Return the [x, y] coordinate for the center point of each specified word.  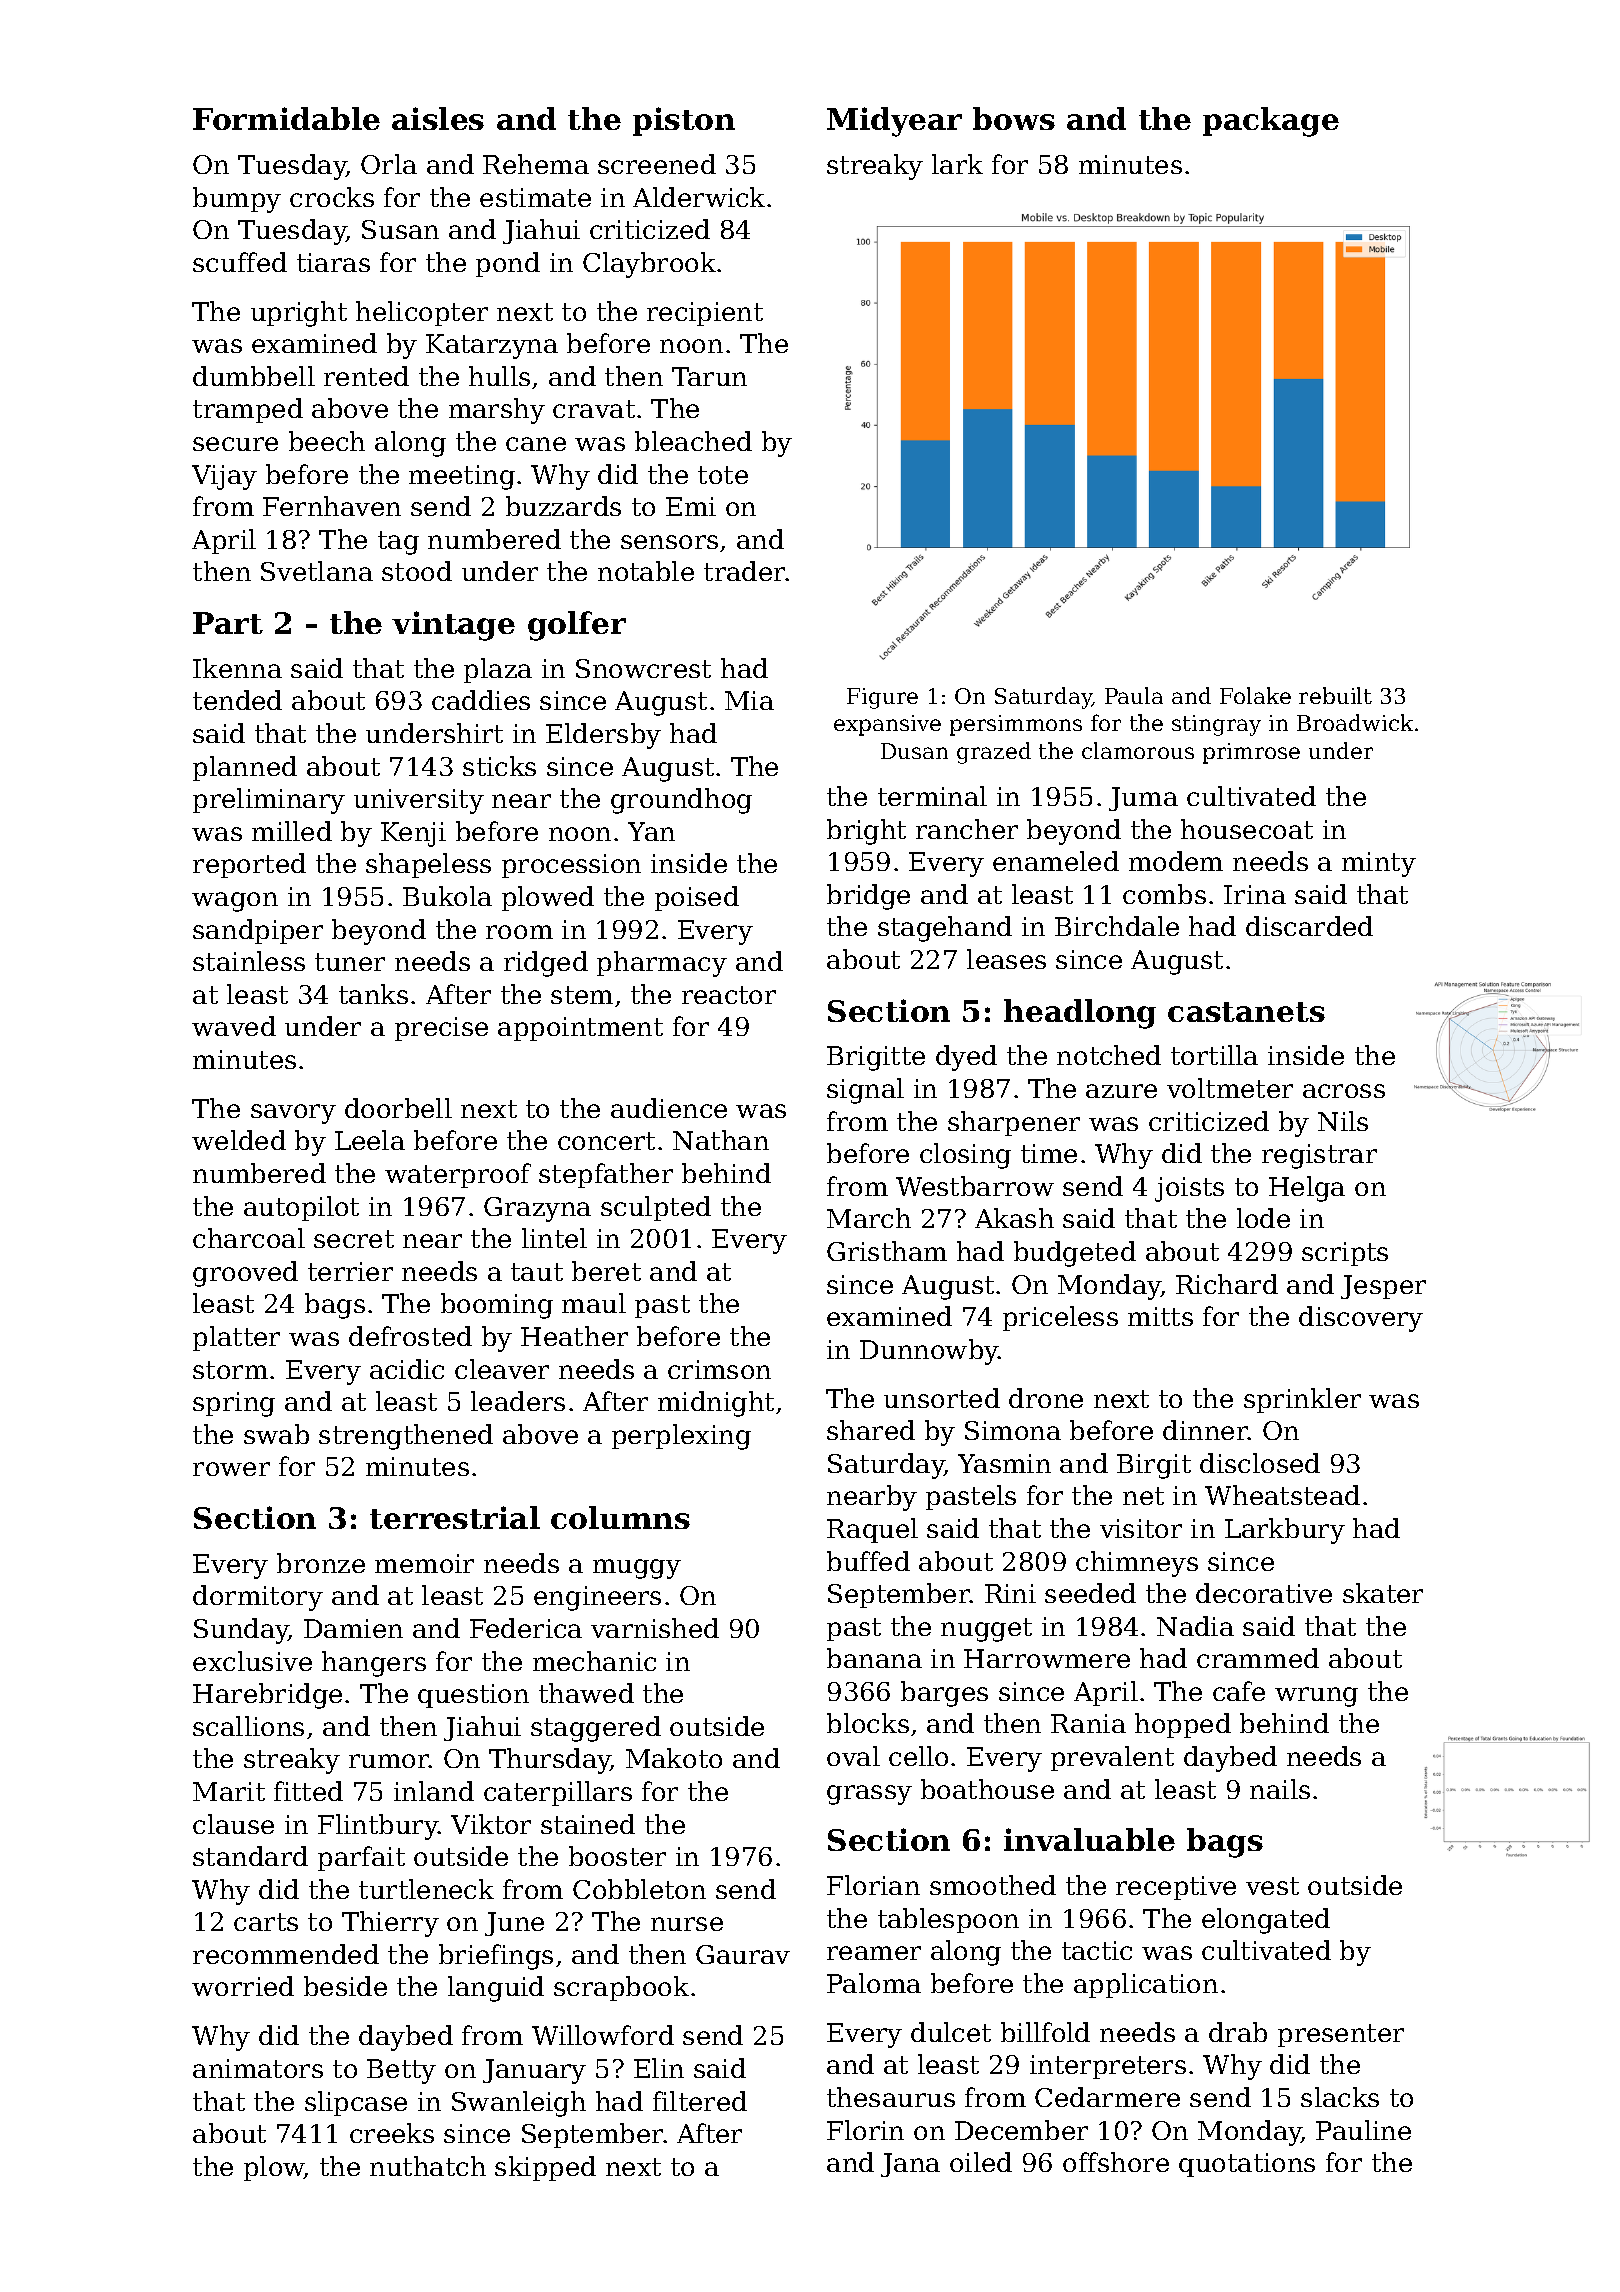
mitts [1160, 1316]
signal [865, 1091]
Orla [389, 164]
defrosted [410, 1336]
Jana [910, 2165]
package [1271, 122]
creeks [392, 2133]
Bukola [447, 896]
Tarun [709, 376]
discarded [1309, 926]
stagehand [945, 929]
